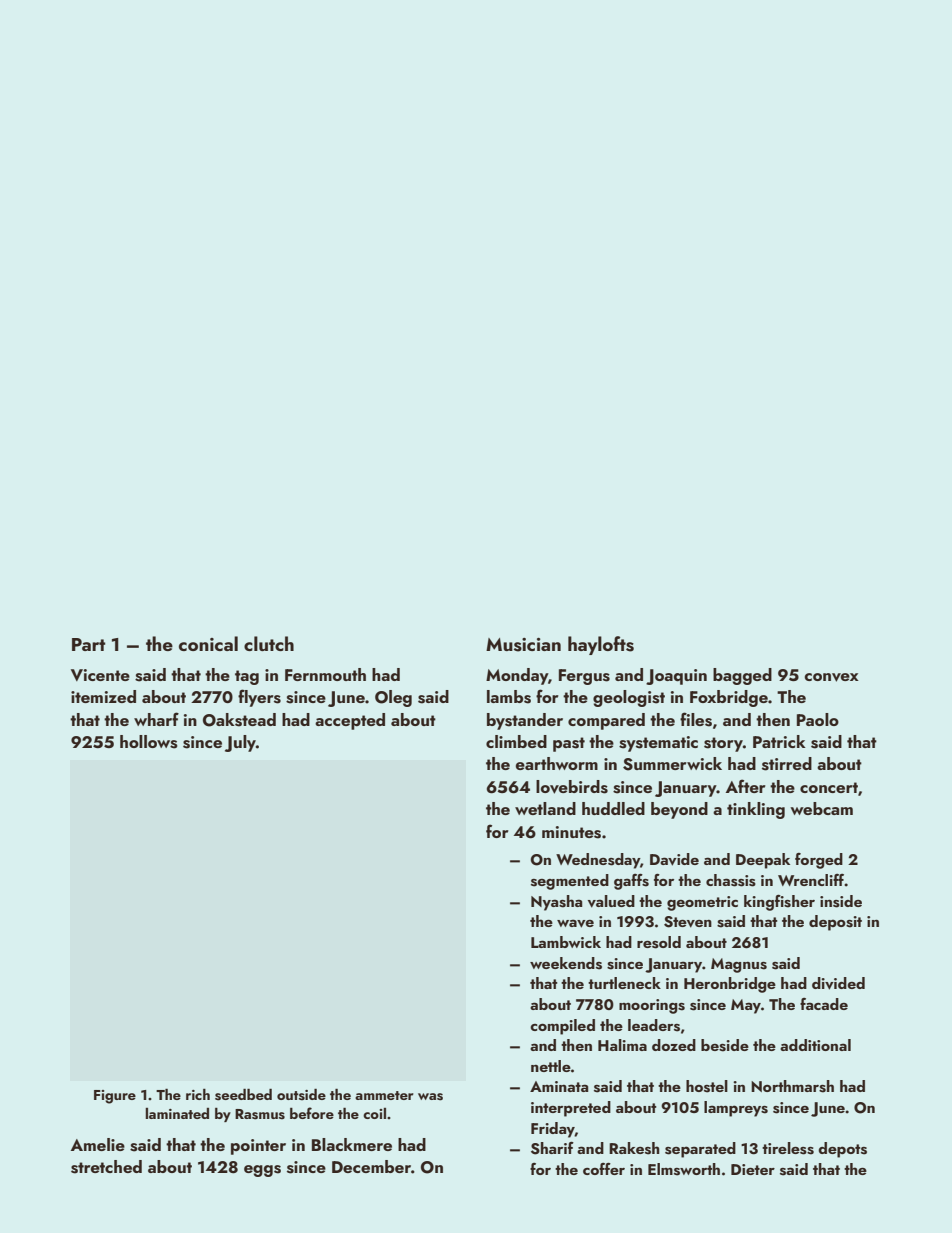  What do you see at coordinates (562, 1027) in the page?
I see `compiled` at bounding box center [562, 1027].
